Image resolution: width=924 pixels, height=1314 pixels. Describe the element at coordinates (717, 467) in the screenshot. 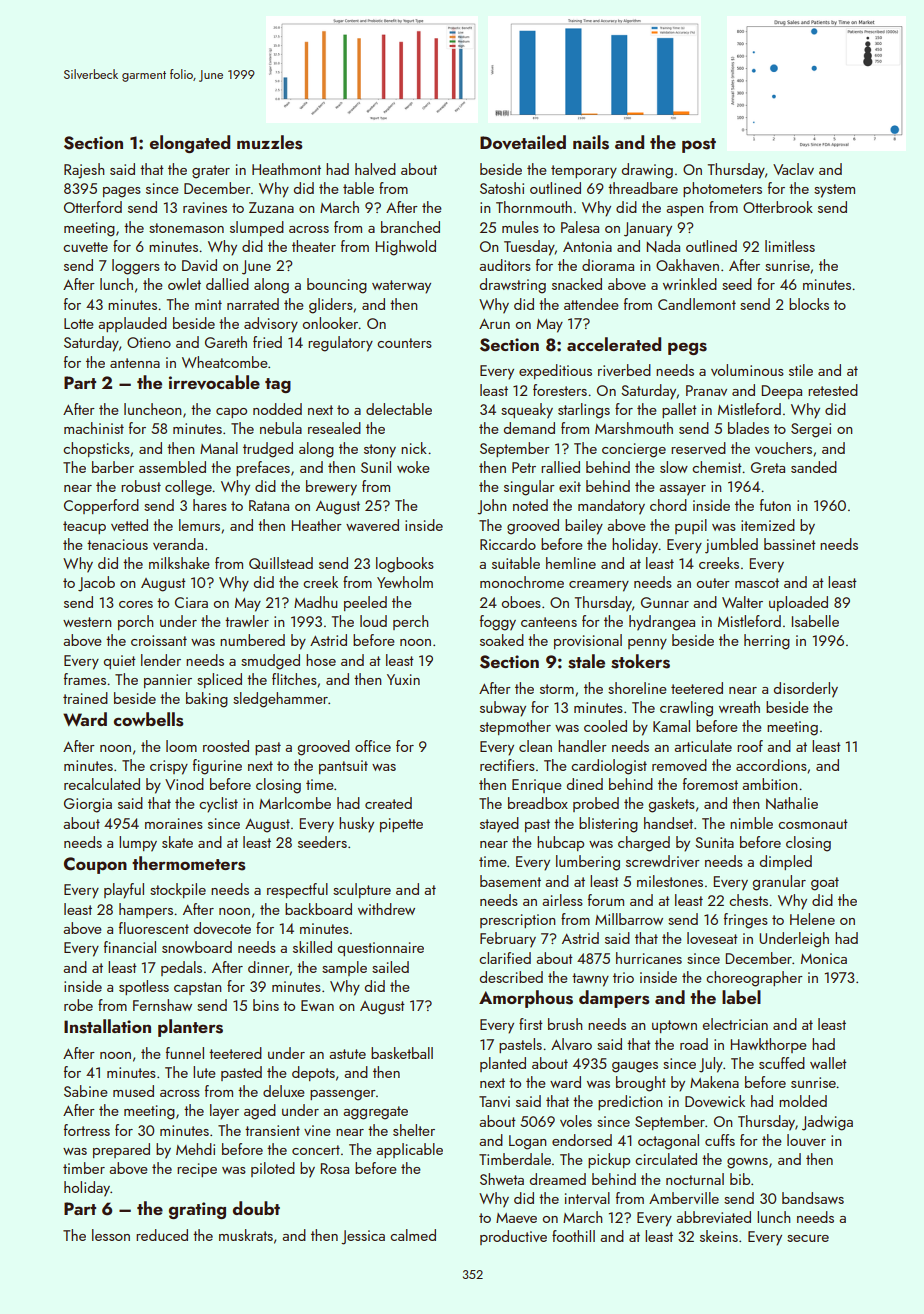

I see `chemist` at that location.
